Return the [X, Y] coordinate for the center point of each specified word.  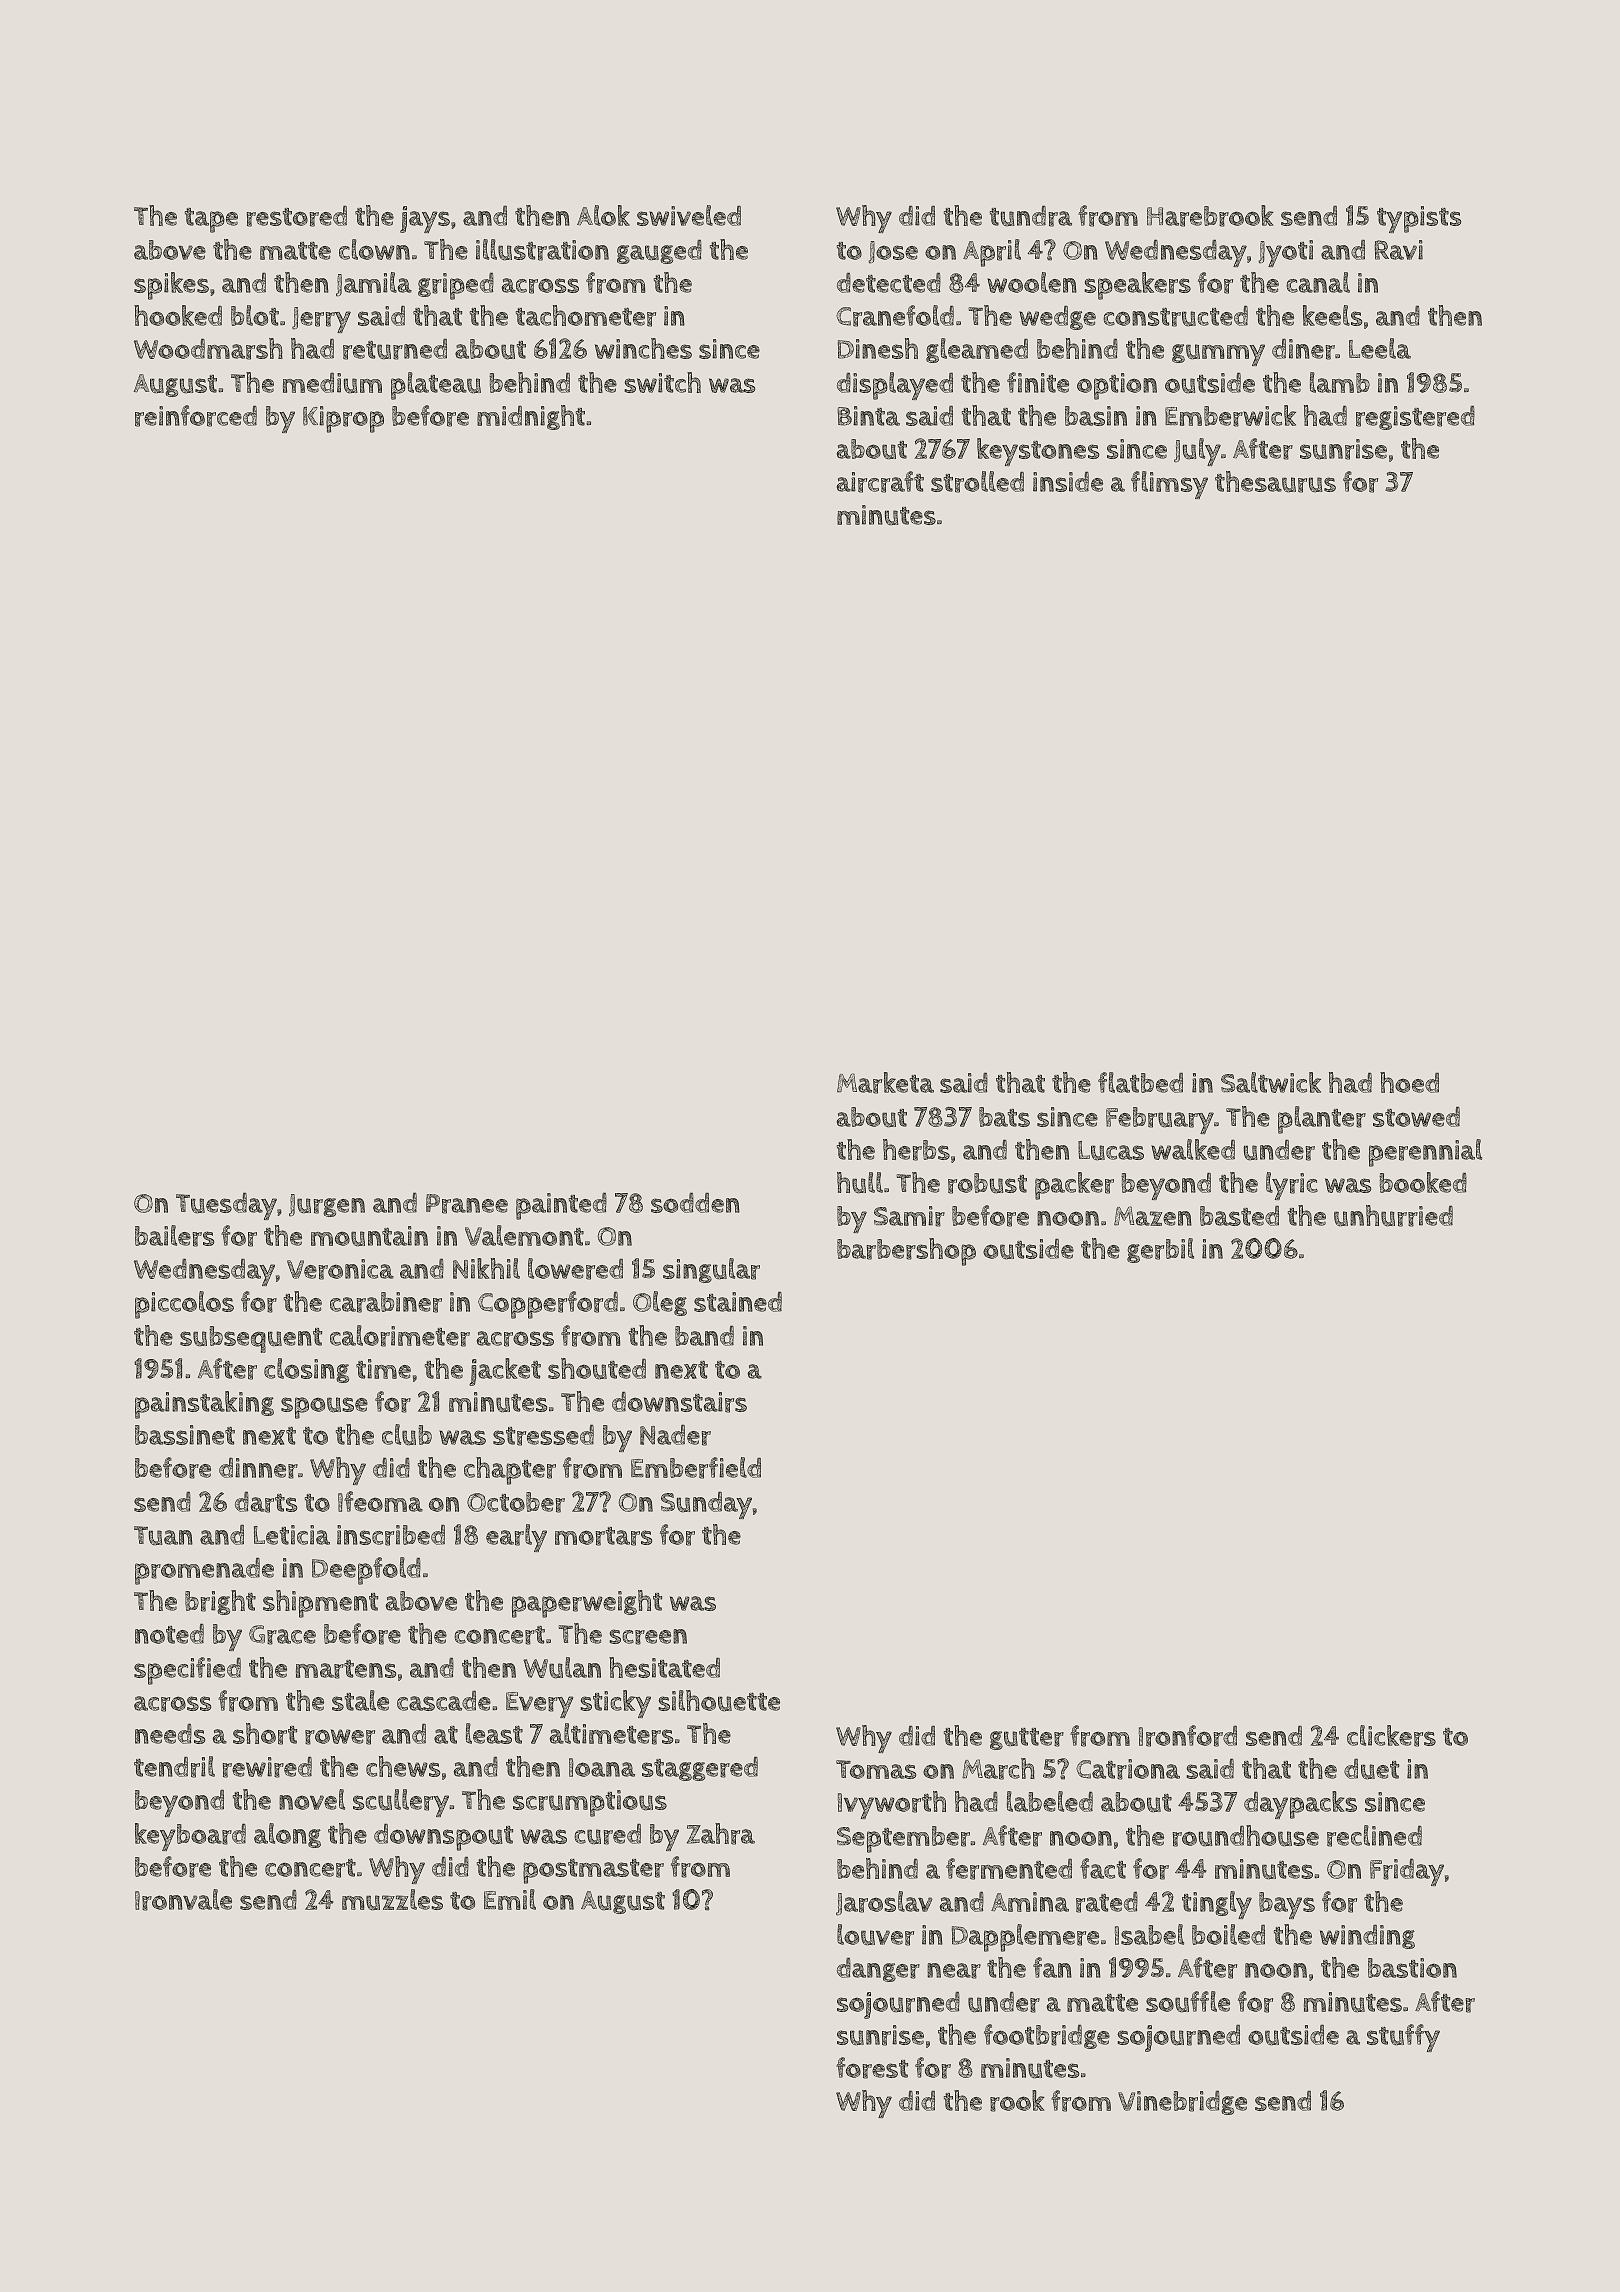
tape [211, 220]
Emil [510, 1899]
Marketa [885, 1083]
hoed [1409, 1082]
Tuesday [226, 1206]
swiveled [689, 215]
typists [1419, 219]
